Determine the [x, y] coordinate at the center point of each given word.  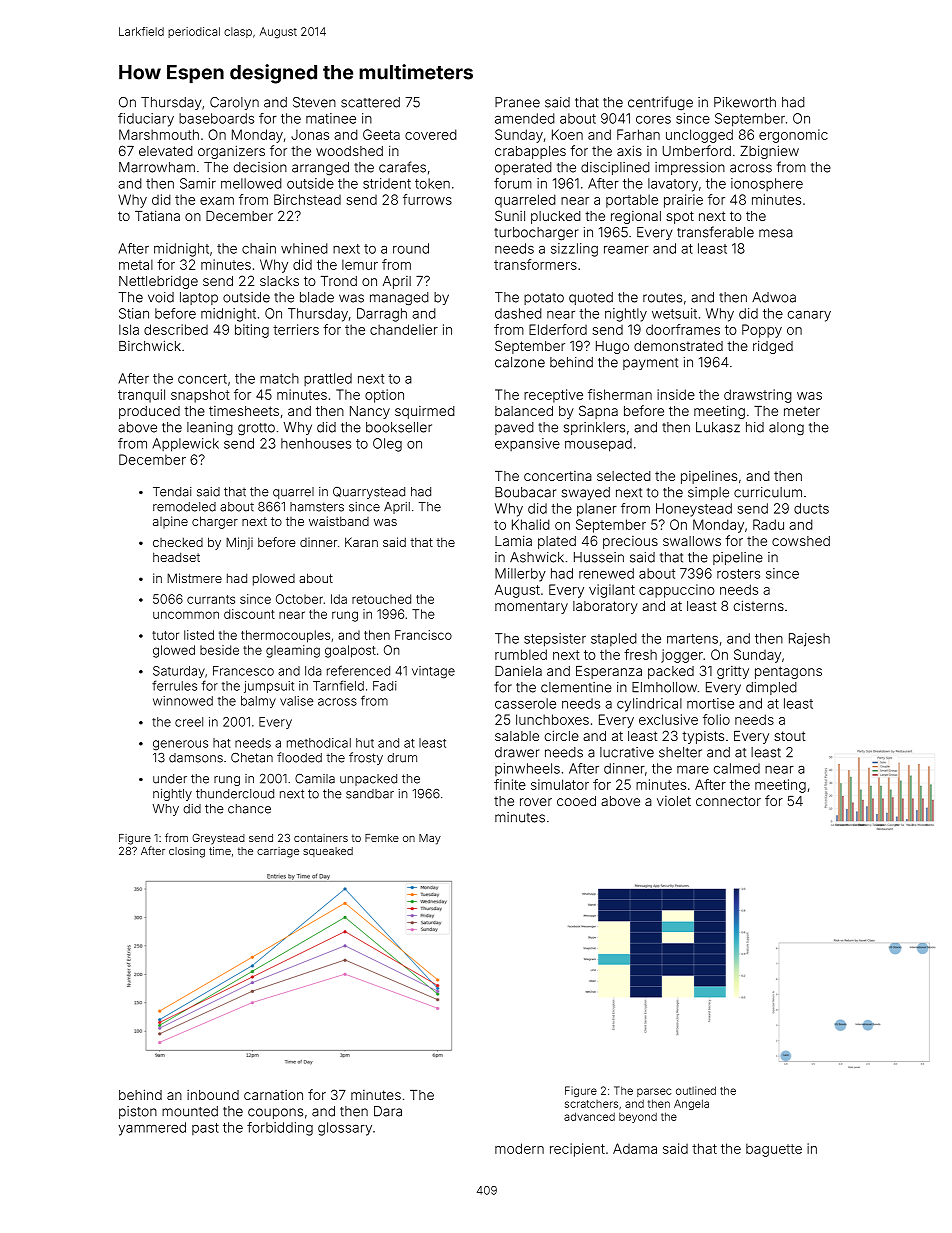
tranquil [141, 396]
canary [809, 316]
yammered [152, 1129]
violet [674, 801]
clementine [576, 687]
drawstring [758, 396]
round [411, 248]
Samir [198, 183]
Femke [382, 838]
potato [544, 299]
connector [728, 801]
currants [211, 599]
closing [187, 852]
